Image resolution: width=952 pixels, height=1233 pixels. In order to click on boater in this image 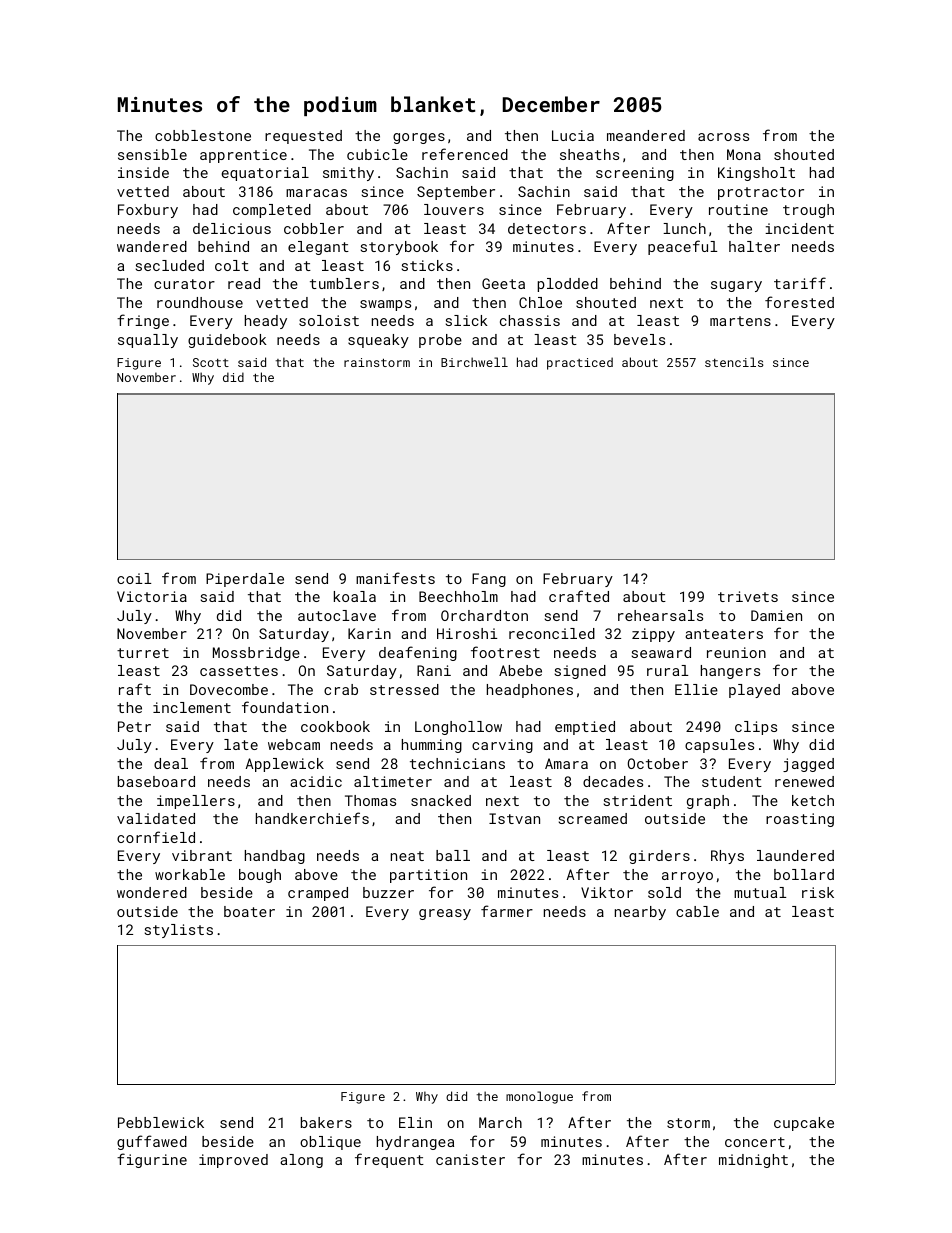, I will do `click(249, 911)`.
